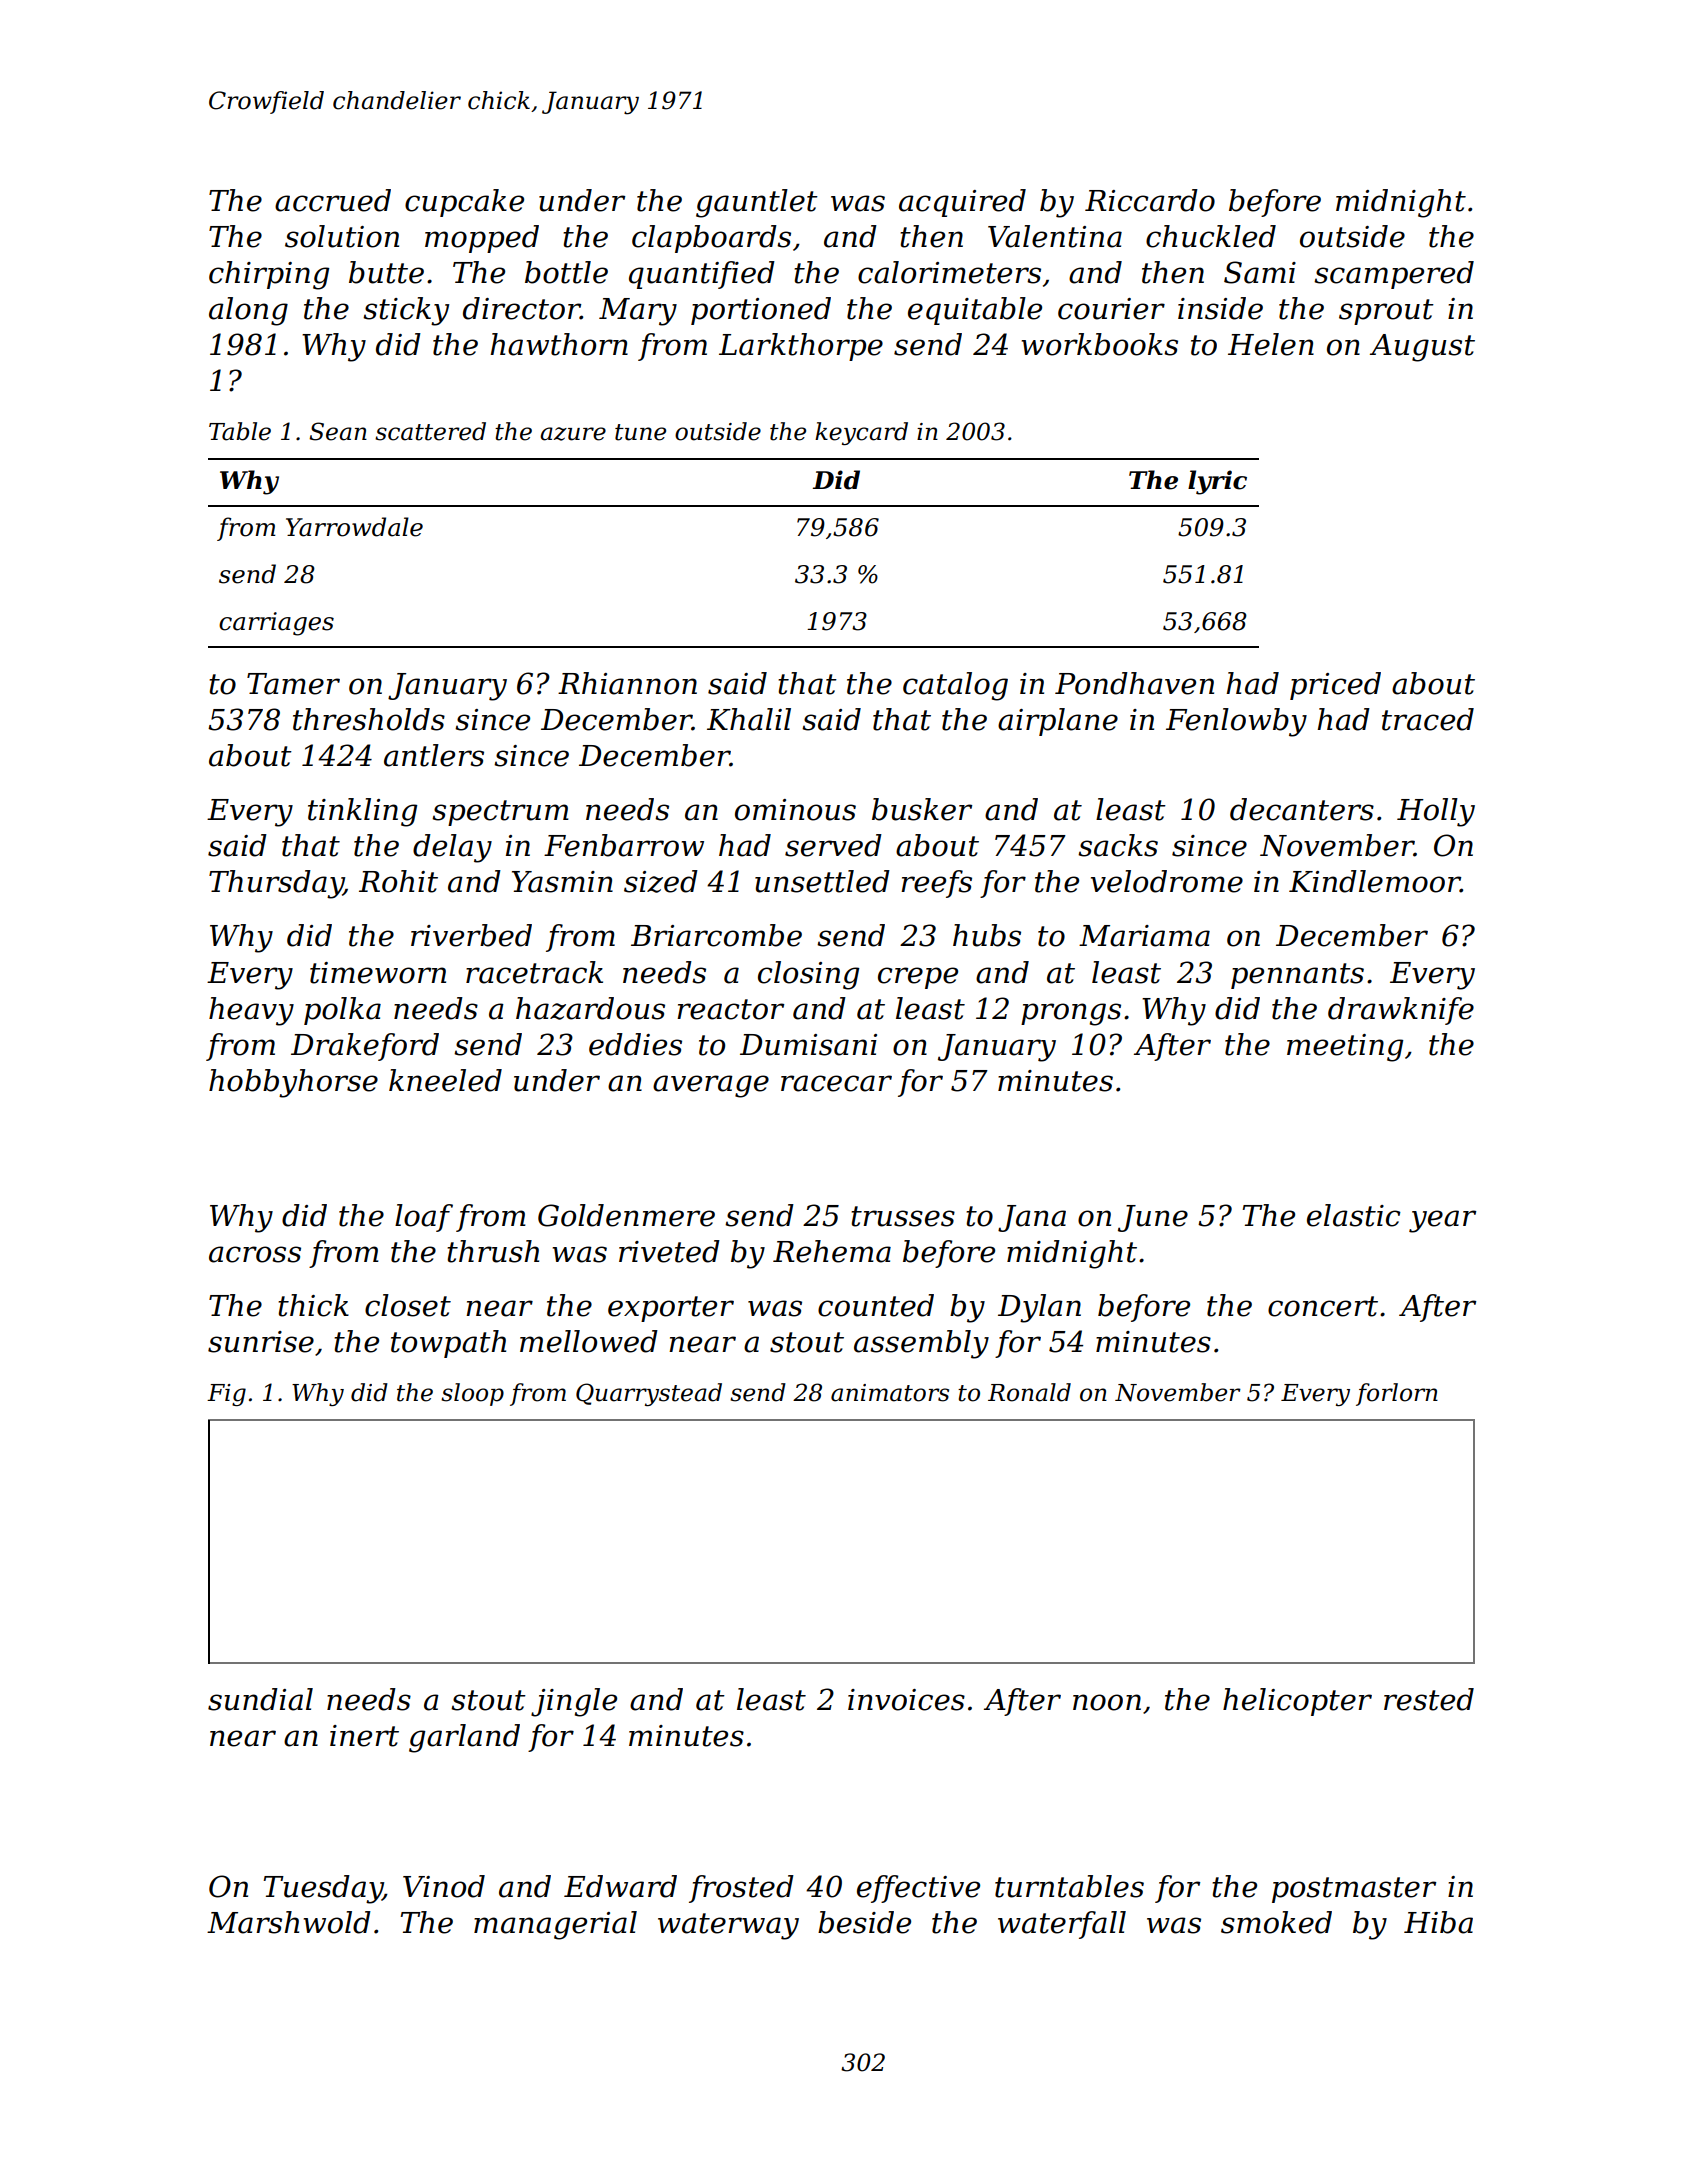 The image size is (1683, 2178). What do you see at coordinates (369, 719) in the page?
I see `thresholds` at bounding box center [369, 719].
